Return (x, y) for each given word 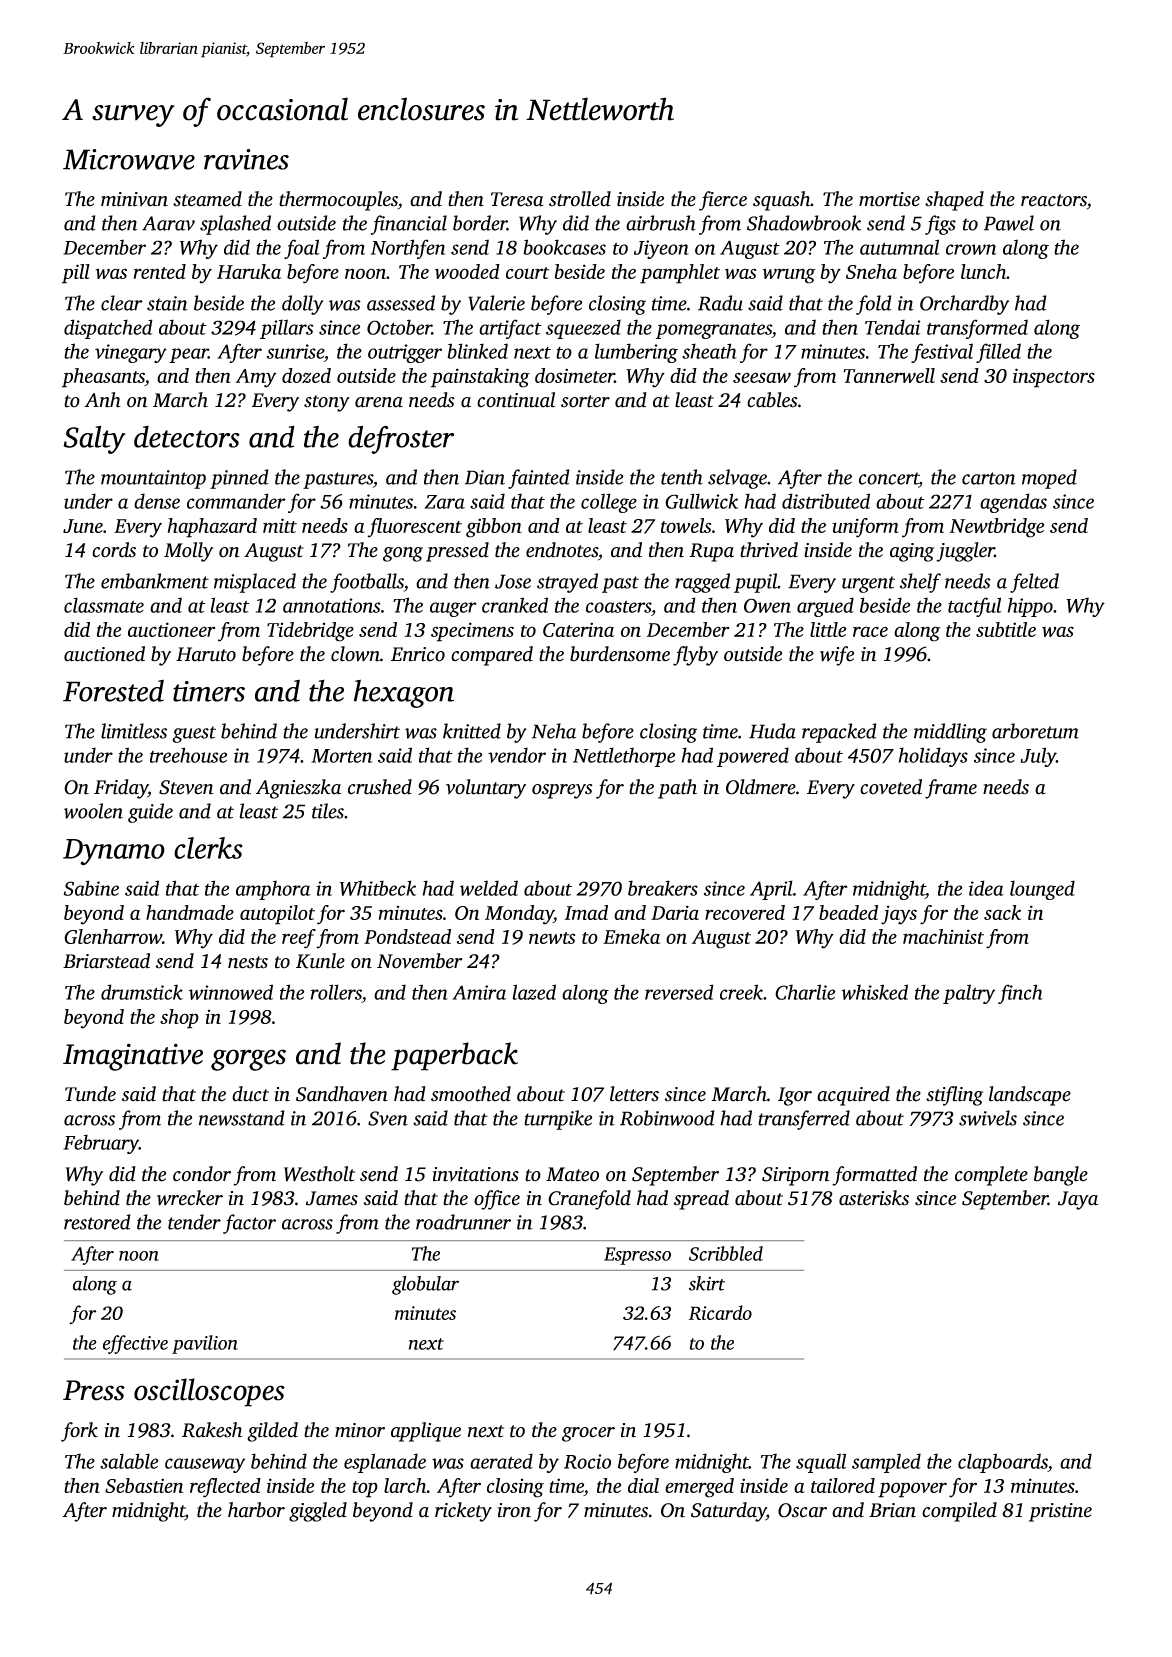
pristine (1060, 1512)
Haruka (249, 271)
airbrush (661, 223)
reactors (1054, 200)
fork (79, 1432)
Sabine (91, 888)
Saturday (728, 1512)
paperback (454, 1056)
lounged (1042, 890)
